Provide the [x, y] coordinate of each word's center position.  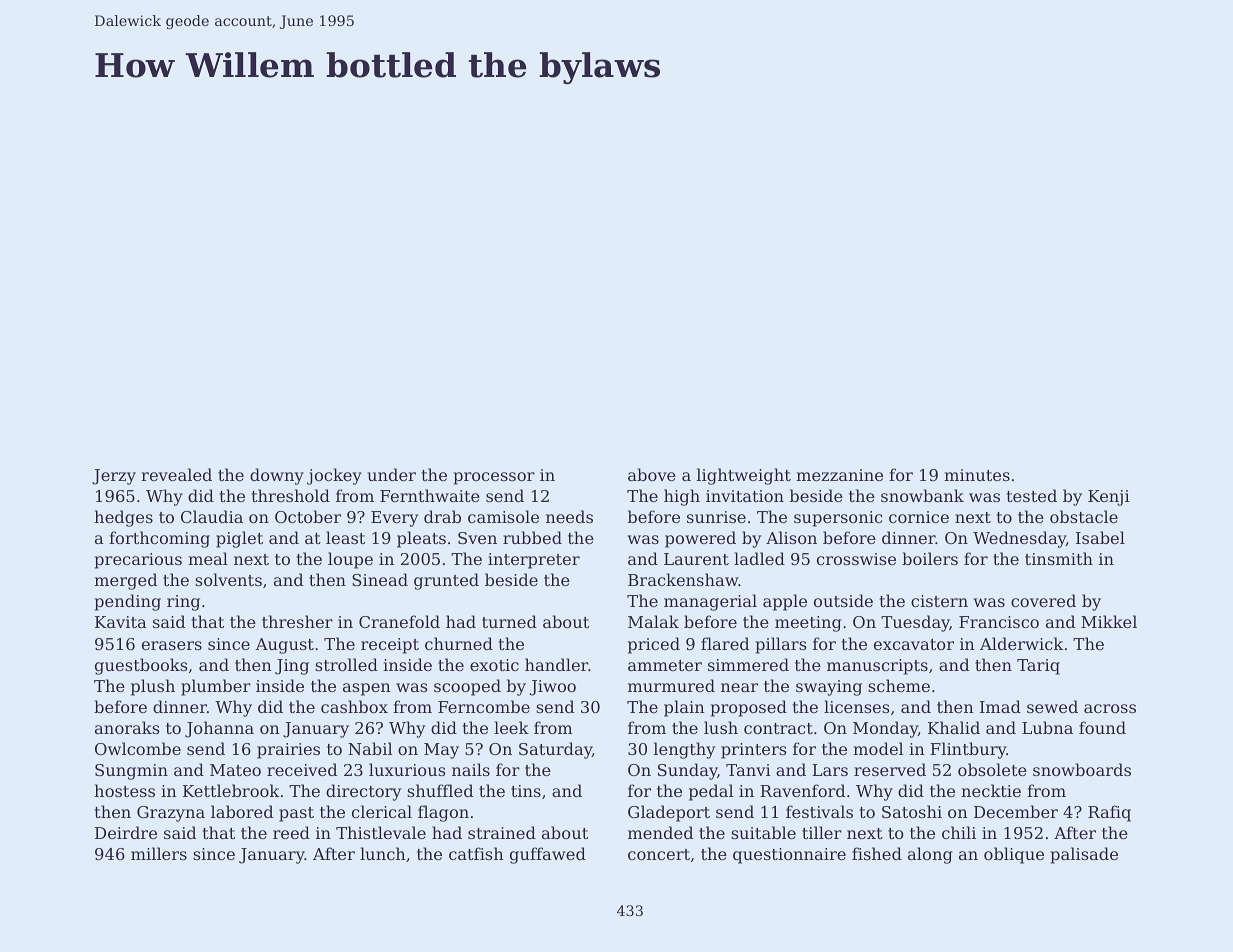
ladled [759, 558]
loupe [350, 560]
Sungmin [131, 772]
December [1016, 811]
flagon [443, 813]
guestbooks [141, 666]
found [1102, 727]
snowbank [922, 495]
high [682, 497]
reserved [890, 769]
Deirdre [126, 832]
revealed [176, 474]
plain [684, 708]
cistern [939, 601]
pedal [711, 792]
